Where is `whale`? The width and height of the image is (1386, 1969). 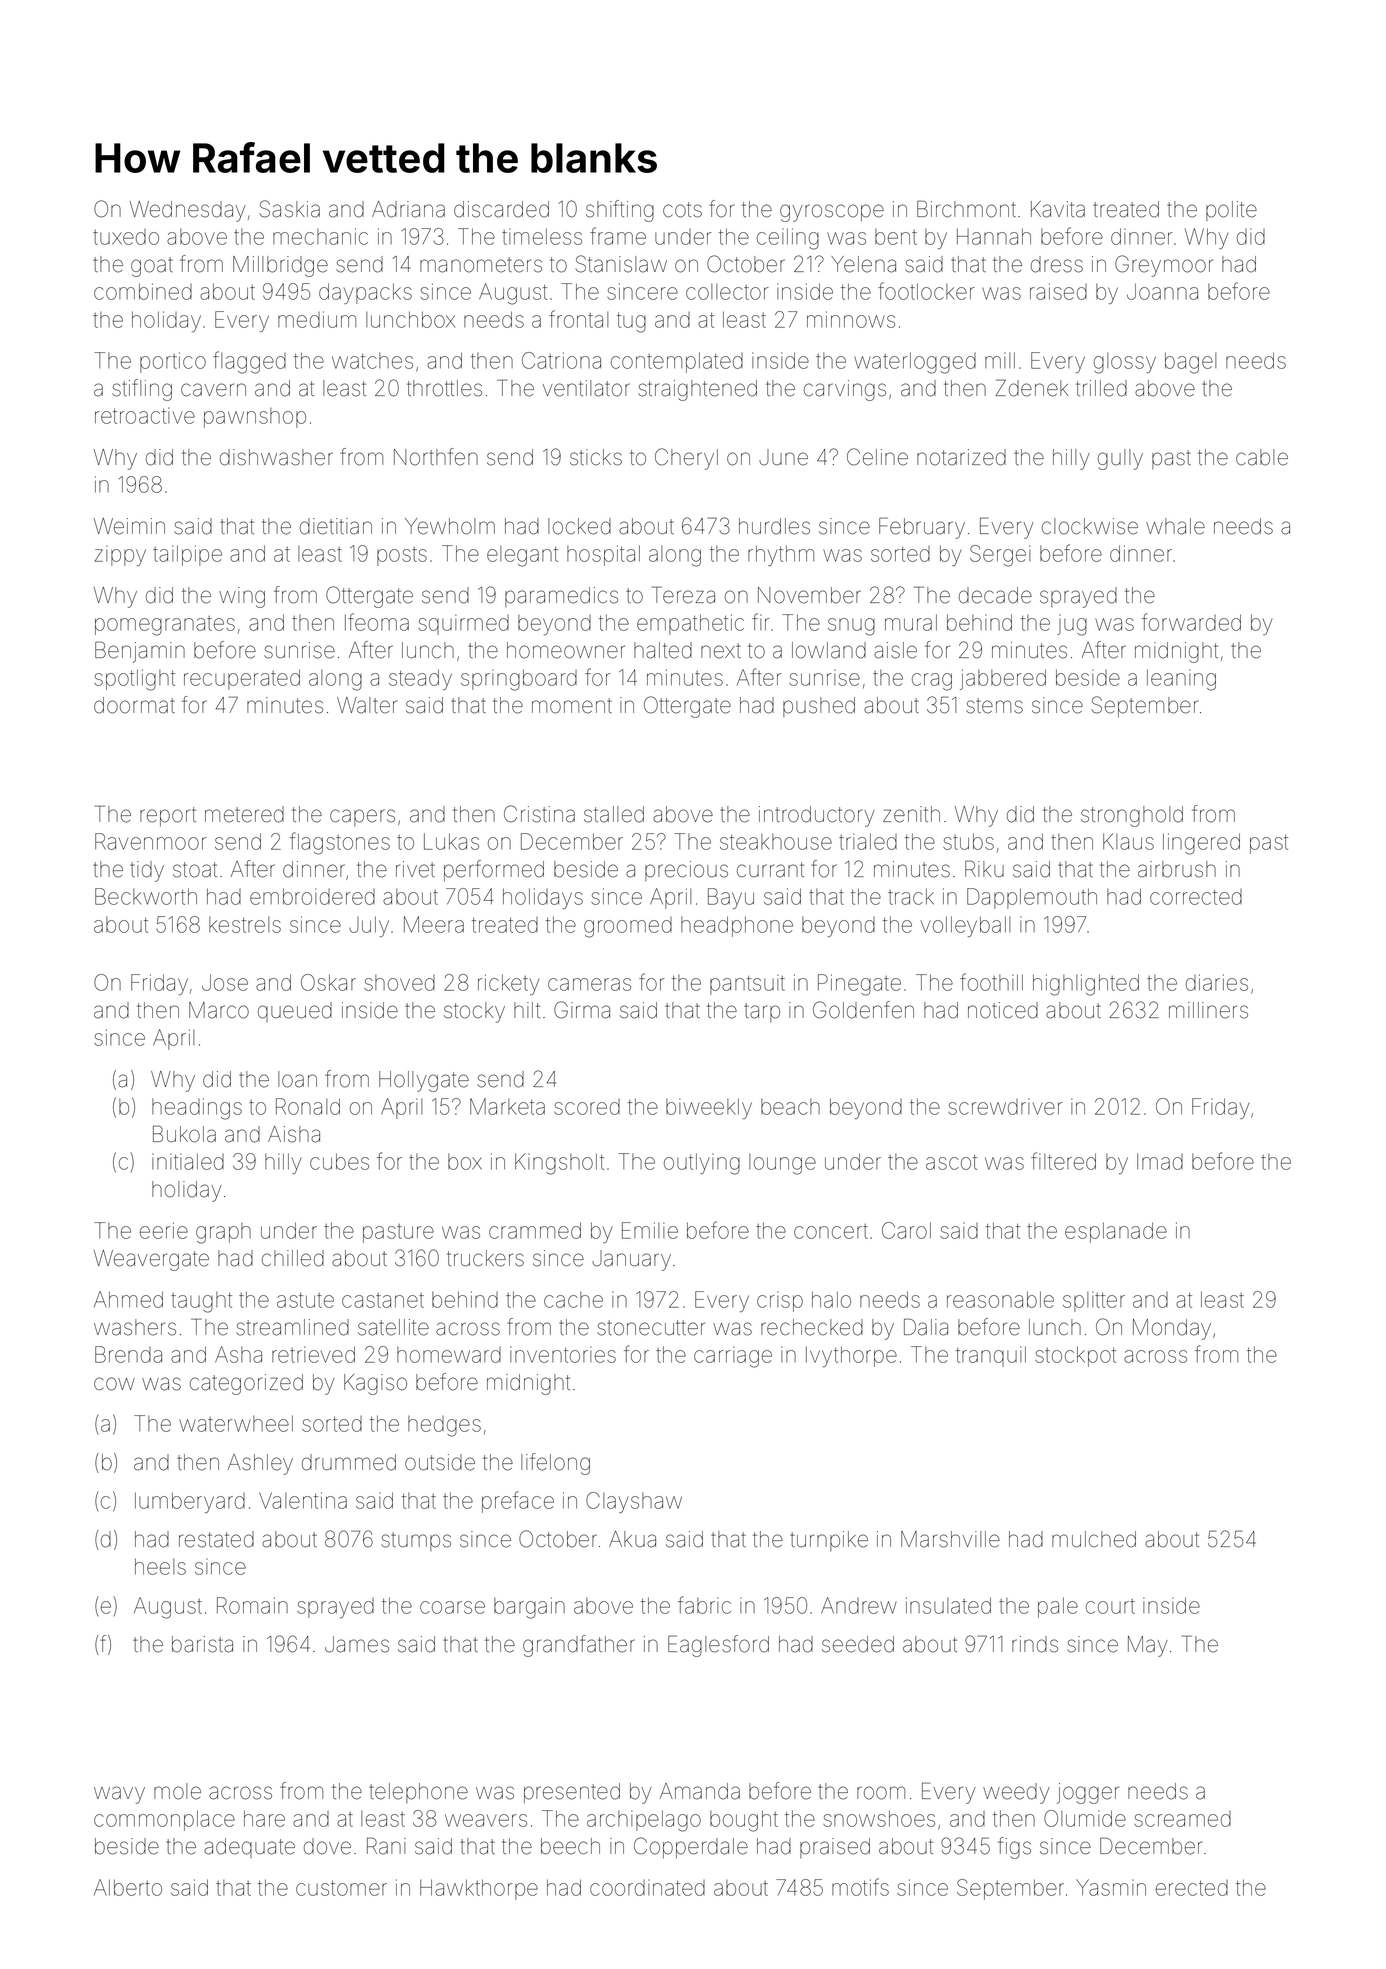
whale is located at coordinates (1175, 526).
